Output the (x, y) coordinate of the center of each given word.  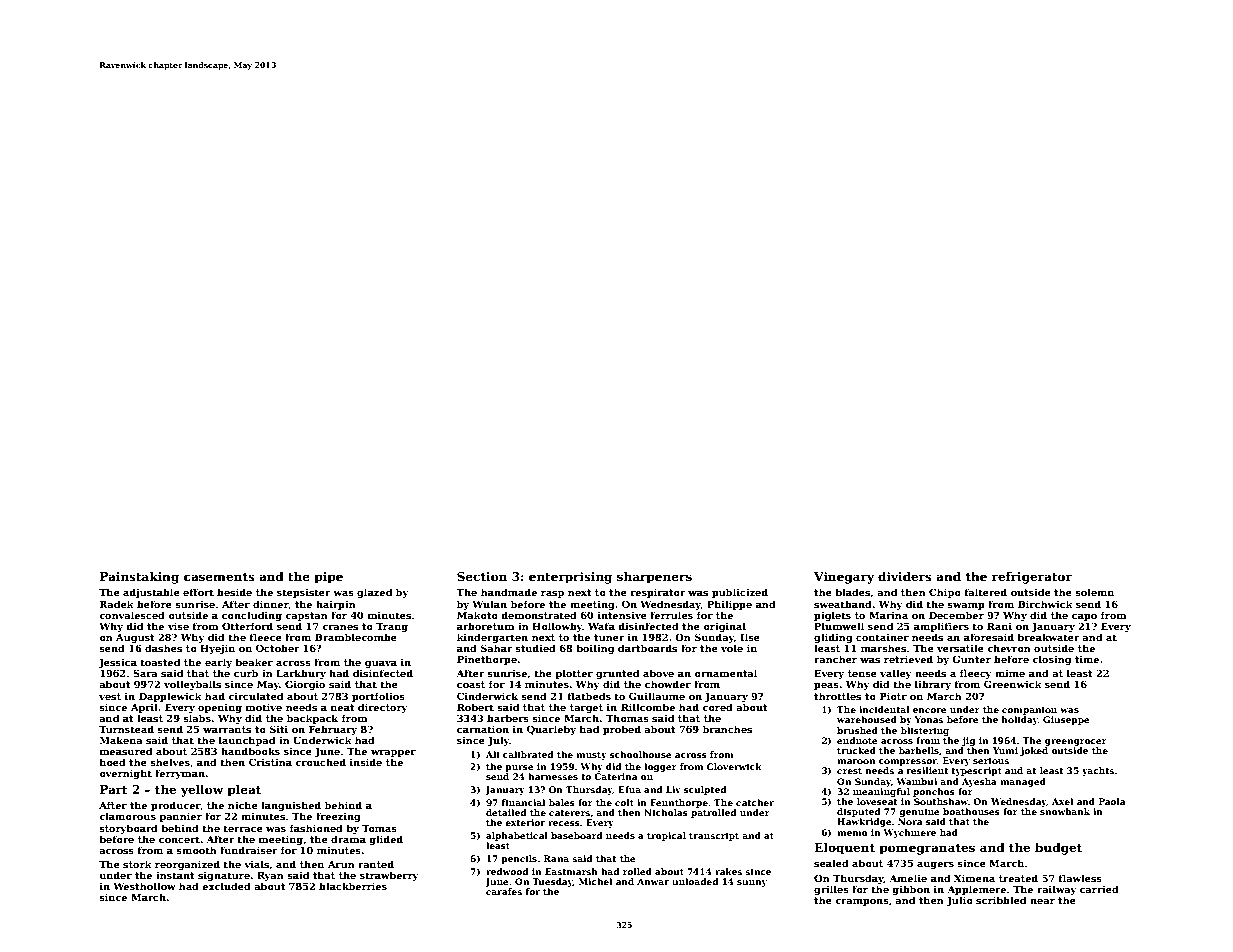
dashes (163, 648)
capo (1084, 617)
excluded (226, 886)
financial (523, 802)
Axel (1062, 801)
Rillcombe (648, 707)
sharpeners (654, 577)
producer (175, 806)
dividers (905, 576)
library (933, 685)
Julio (959, 901)
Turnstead (126, 729)
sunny (752, 883)
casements (219, 577)
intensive (622, 615)
